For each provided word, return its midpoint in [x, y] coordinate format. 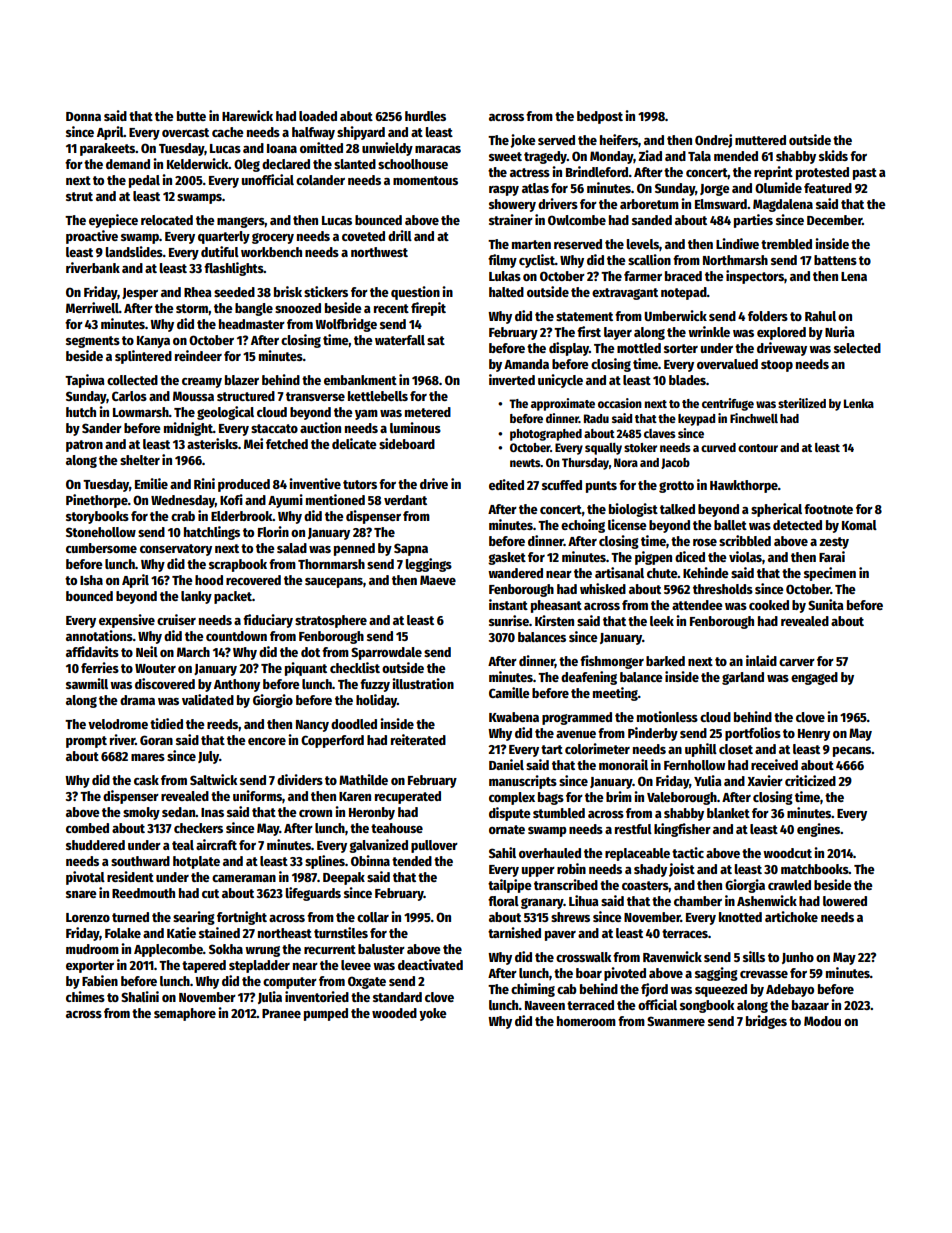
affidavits [92, 651]
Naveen [545, 1005]
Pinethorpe [97, 501]
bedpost [600, 117]
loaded [318, 116]
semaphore [185, 1014]
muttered [760, 140]
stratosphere [331, 621]
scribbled [745, 540]
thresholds [723, 589]
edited [506, 484]
